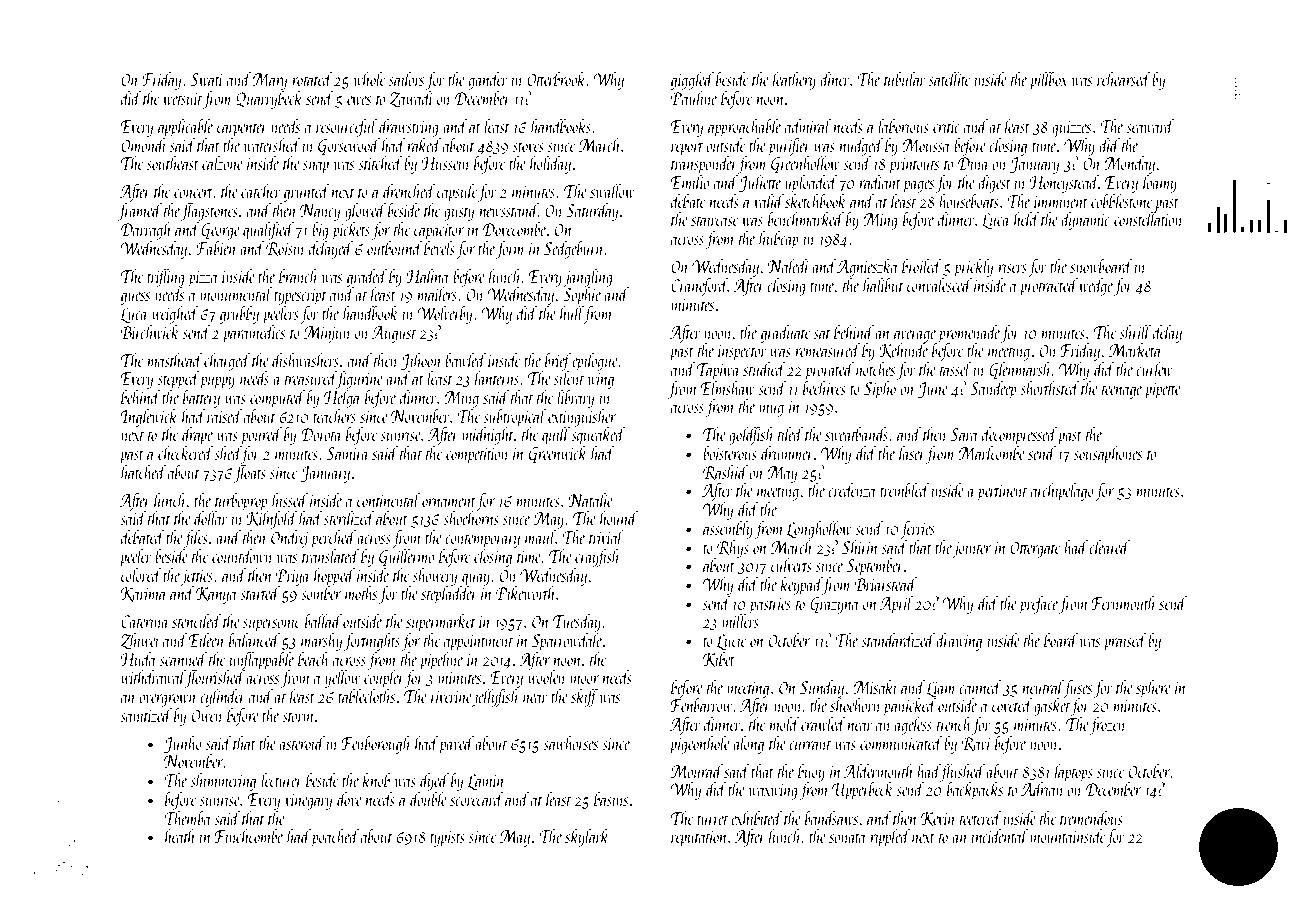 The image size is (1308, 924). I want to click on checkered, so click(185, 453).
